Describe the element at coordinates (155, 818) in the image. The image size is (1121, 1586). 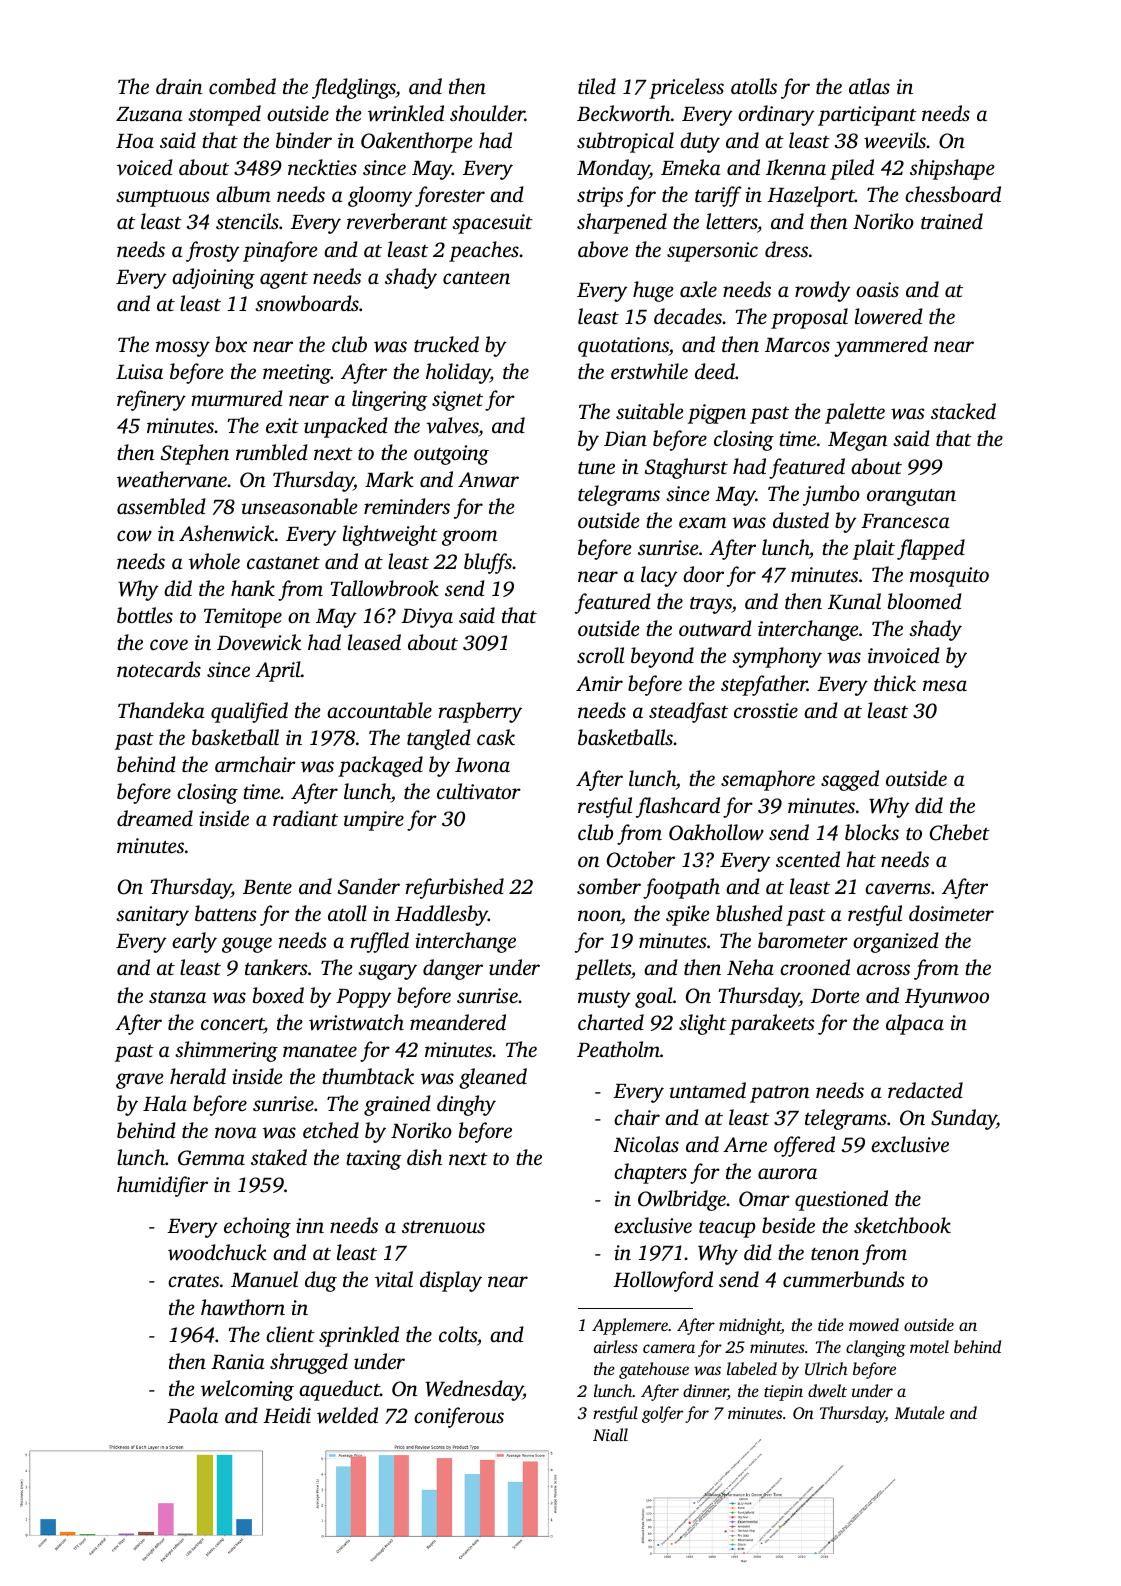
I see `dreamed` at that location.
